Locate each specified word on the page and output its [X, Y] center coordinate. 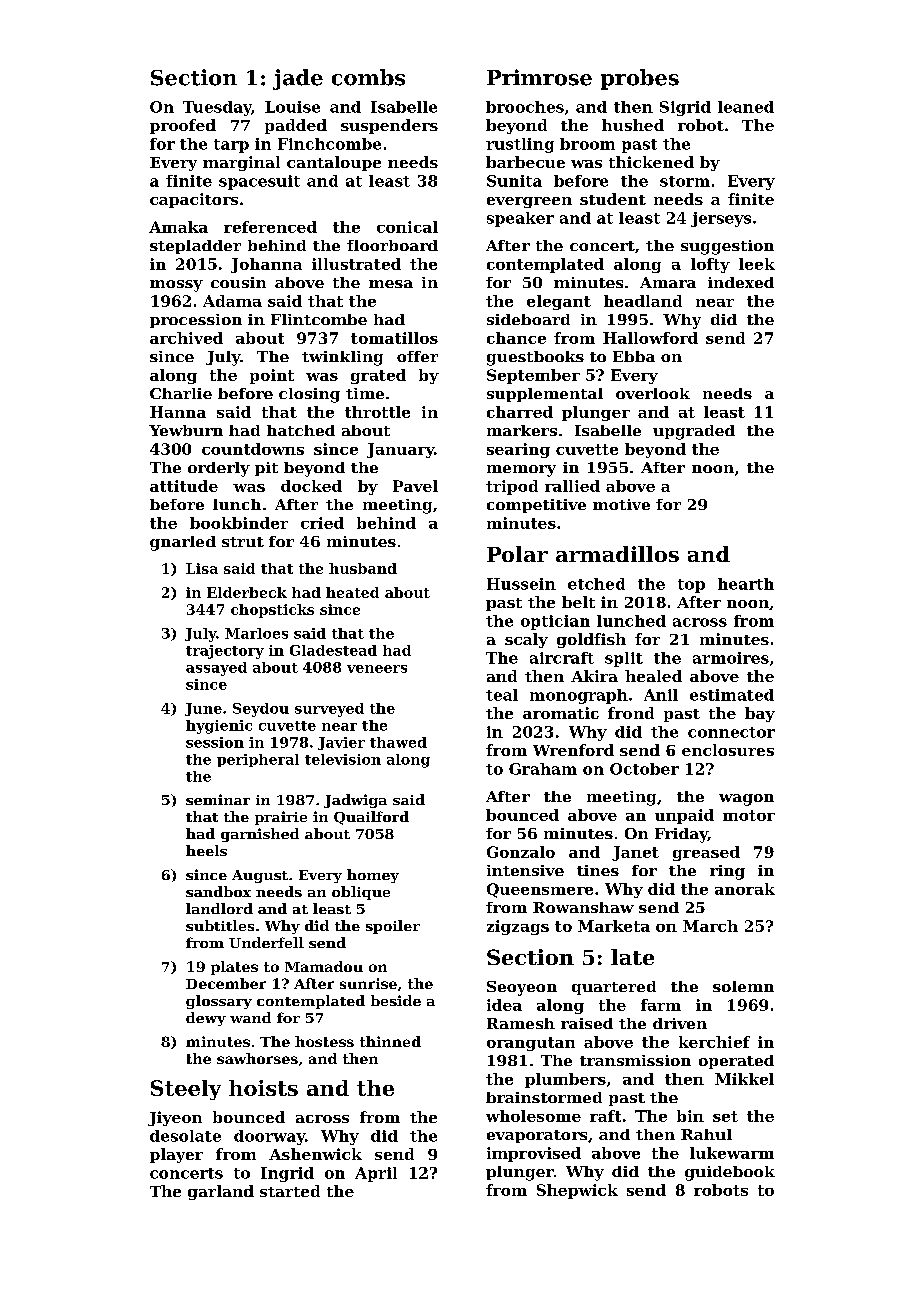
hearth [746, 584]
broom [587, 144]
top [691, 586]
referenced [270, 227]
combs [368, 77]
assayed [216, 669]
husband [363, 568]
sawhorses [257, 1058]
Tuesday [217, 108]
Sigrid [685, 108]
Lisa [202, 568]
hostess [324, 1041]
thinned [390, 1041]
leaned [746, 107]
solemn [743, 986]
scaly [526, 640]
